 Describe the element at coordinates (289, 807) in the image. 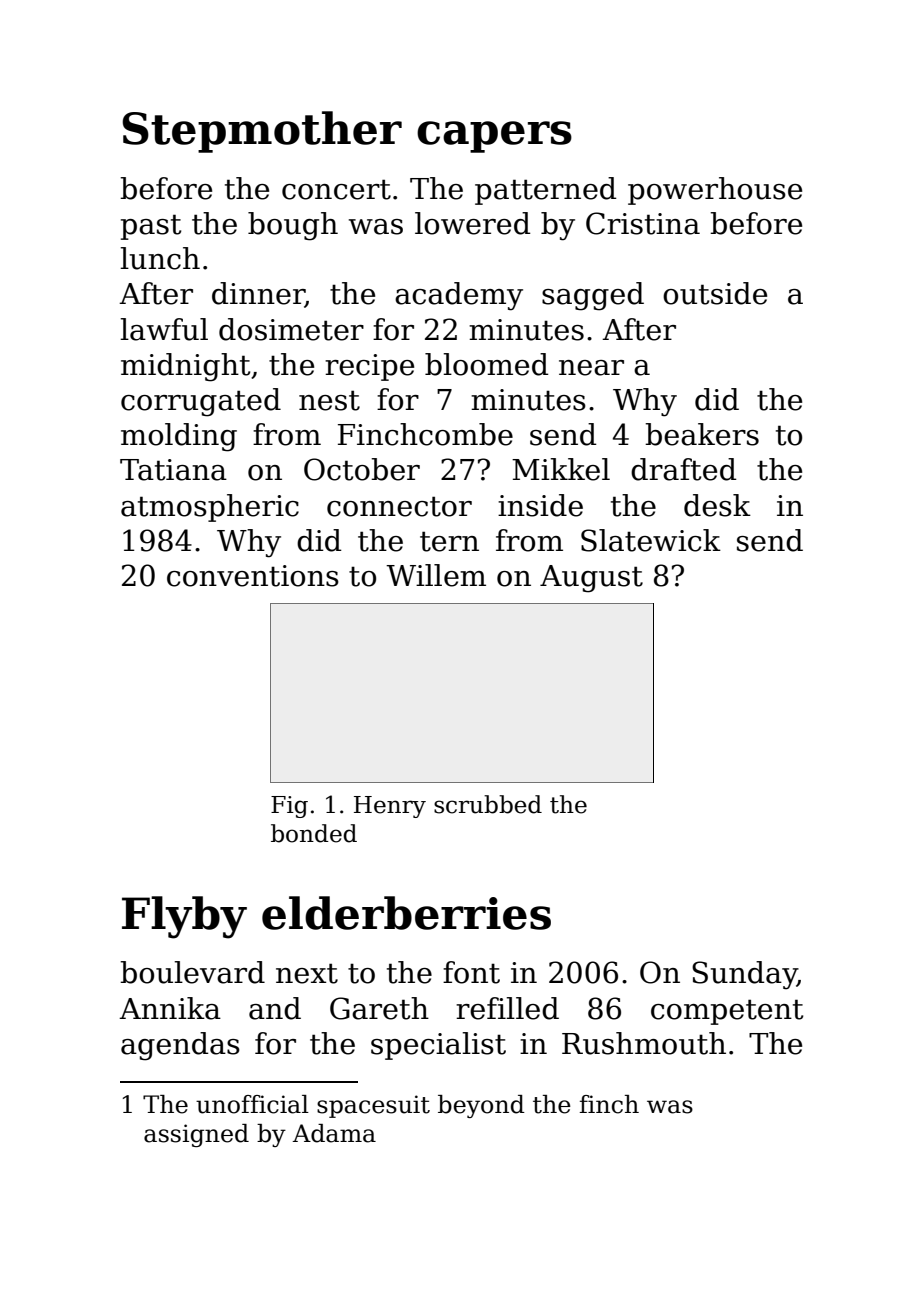

I see `Fig` at that location.
